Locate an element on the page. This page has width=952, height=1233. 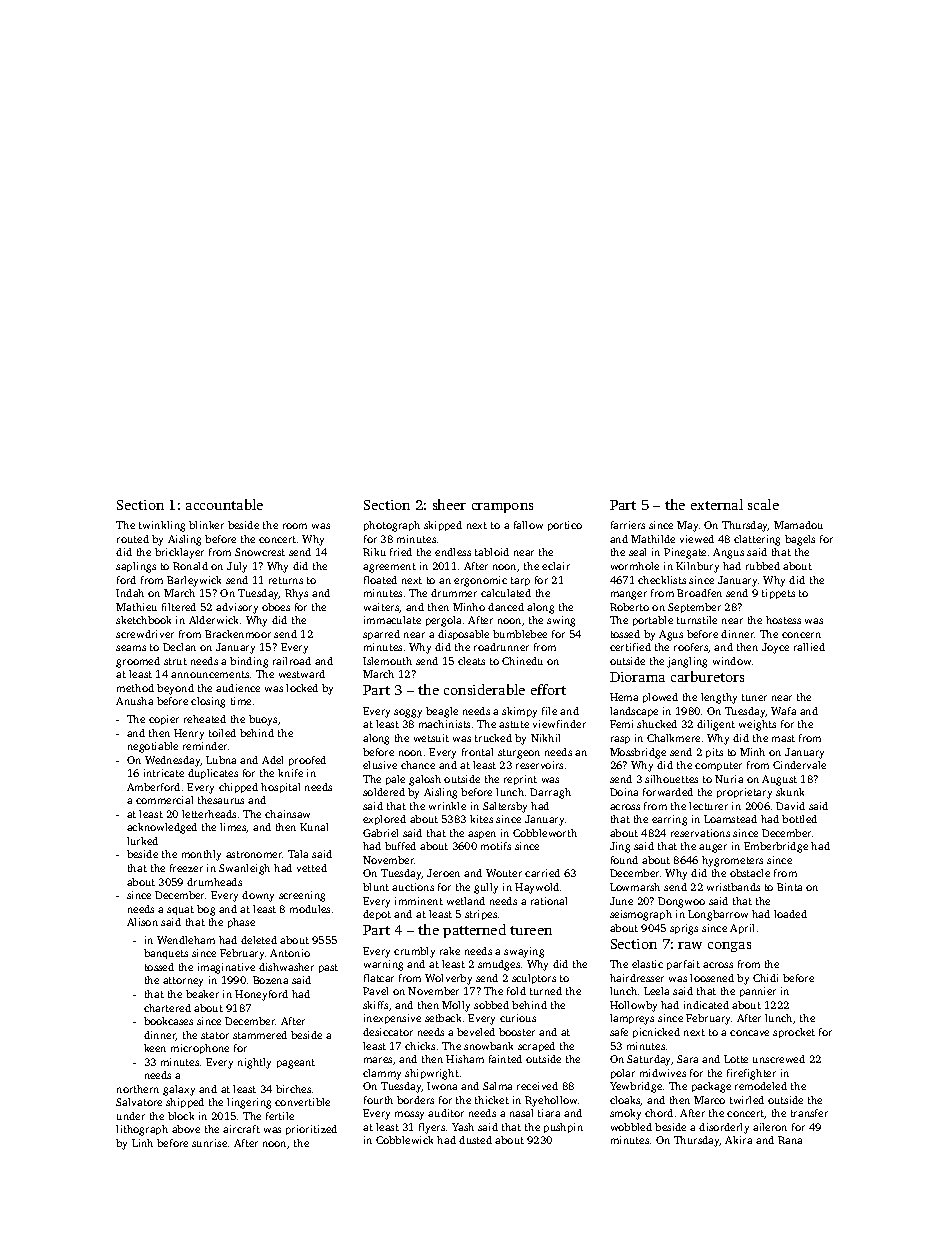
picnicked is located at coordinates (656, 1033).
